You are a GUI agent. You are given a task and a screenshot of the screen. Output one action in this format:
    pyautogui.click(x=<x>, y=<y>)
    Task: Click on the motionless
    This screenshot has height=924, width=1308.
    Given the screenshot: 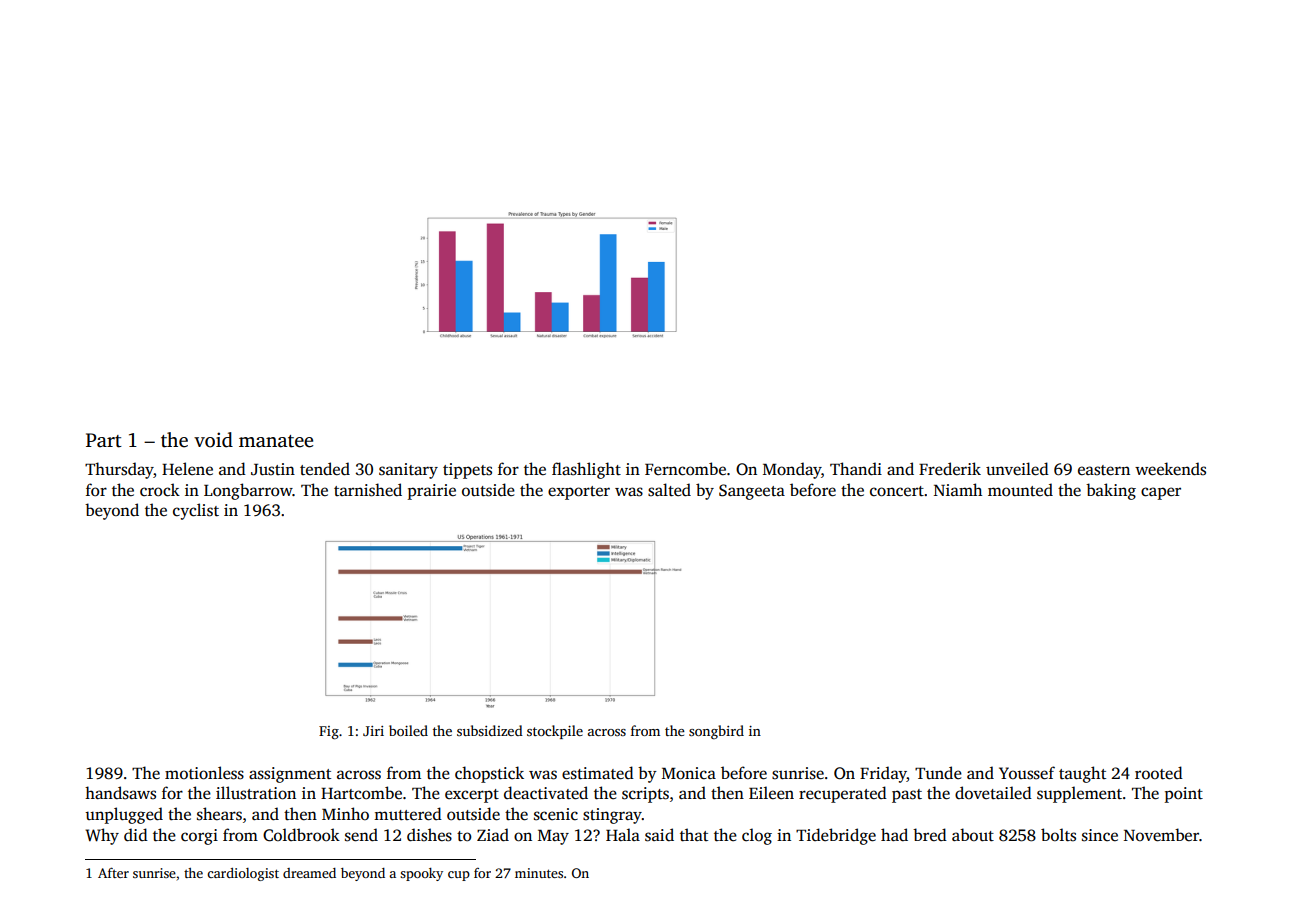 What is the action you would take?
    pyautogui.click(x=204, y=773)
